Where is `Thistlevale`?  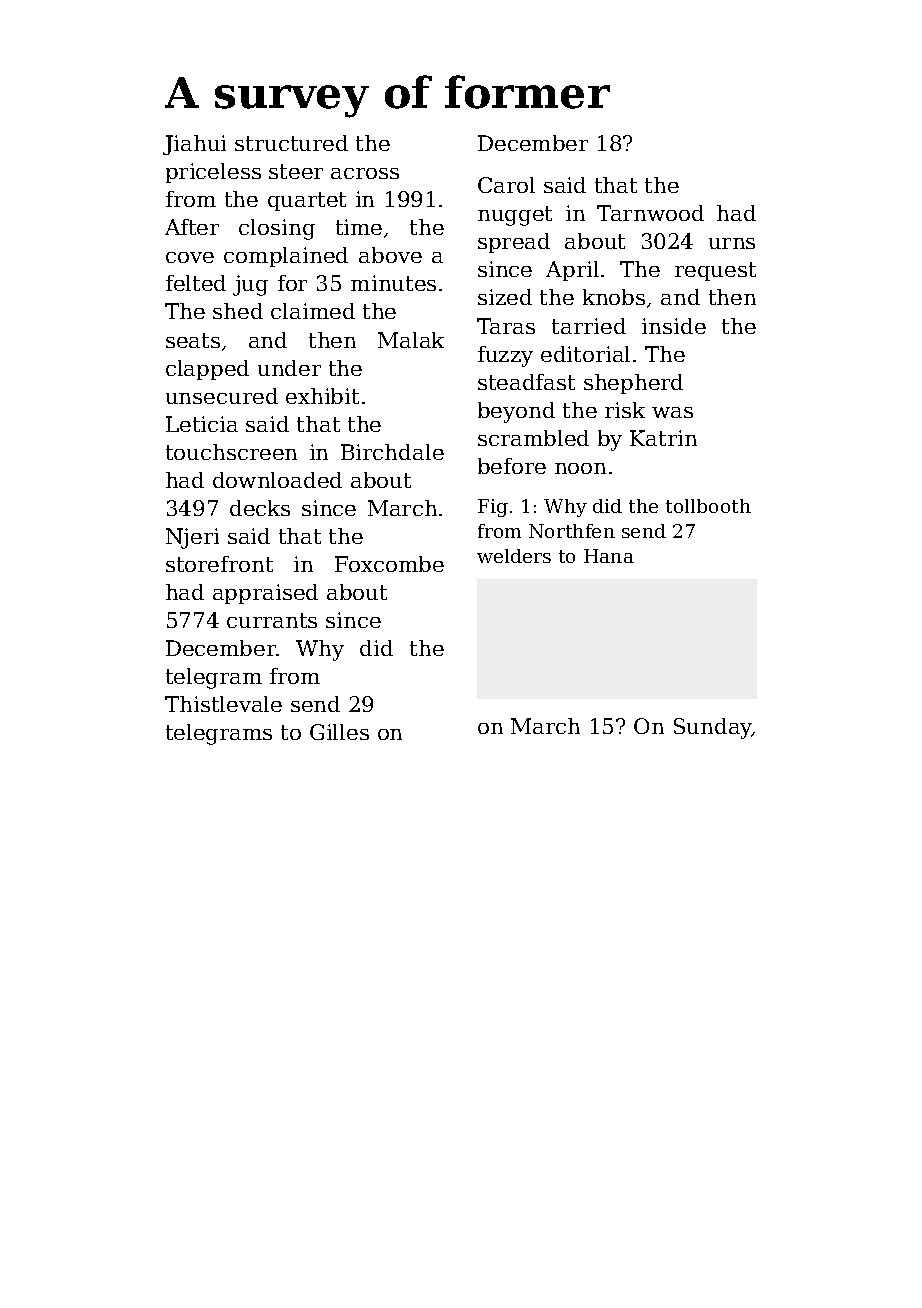 Thistlevale is located at coordinates (223, 704).
